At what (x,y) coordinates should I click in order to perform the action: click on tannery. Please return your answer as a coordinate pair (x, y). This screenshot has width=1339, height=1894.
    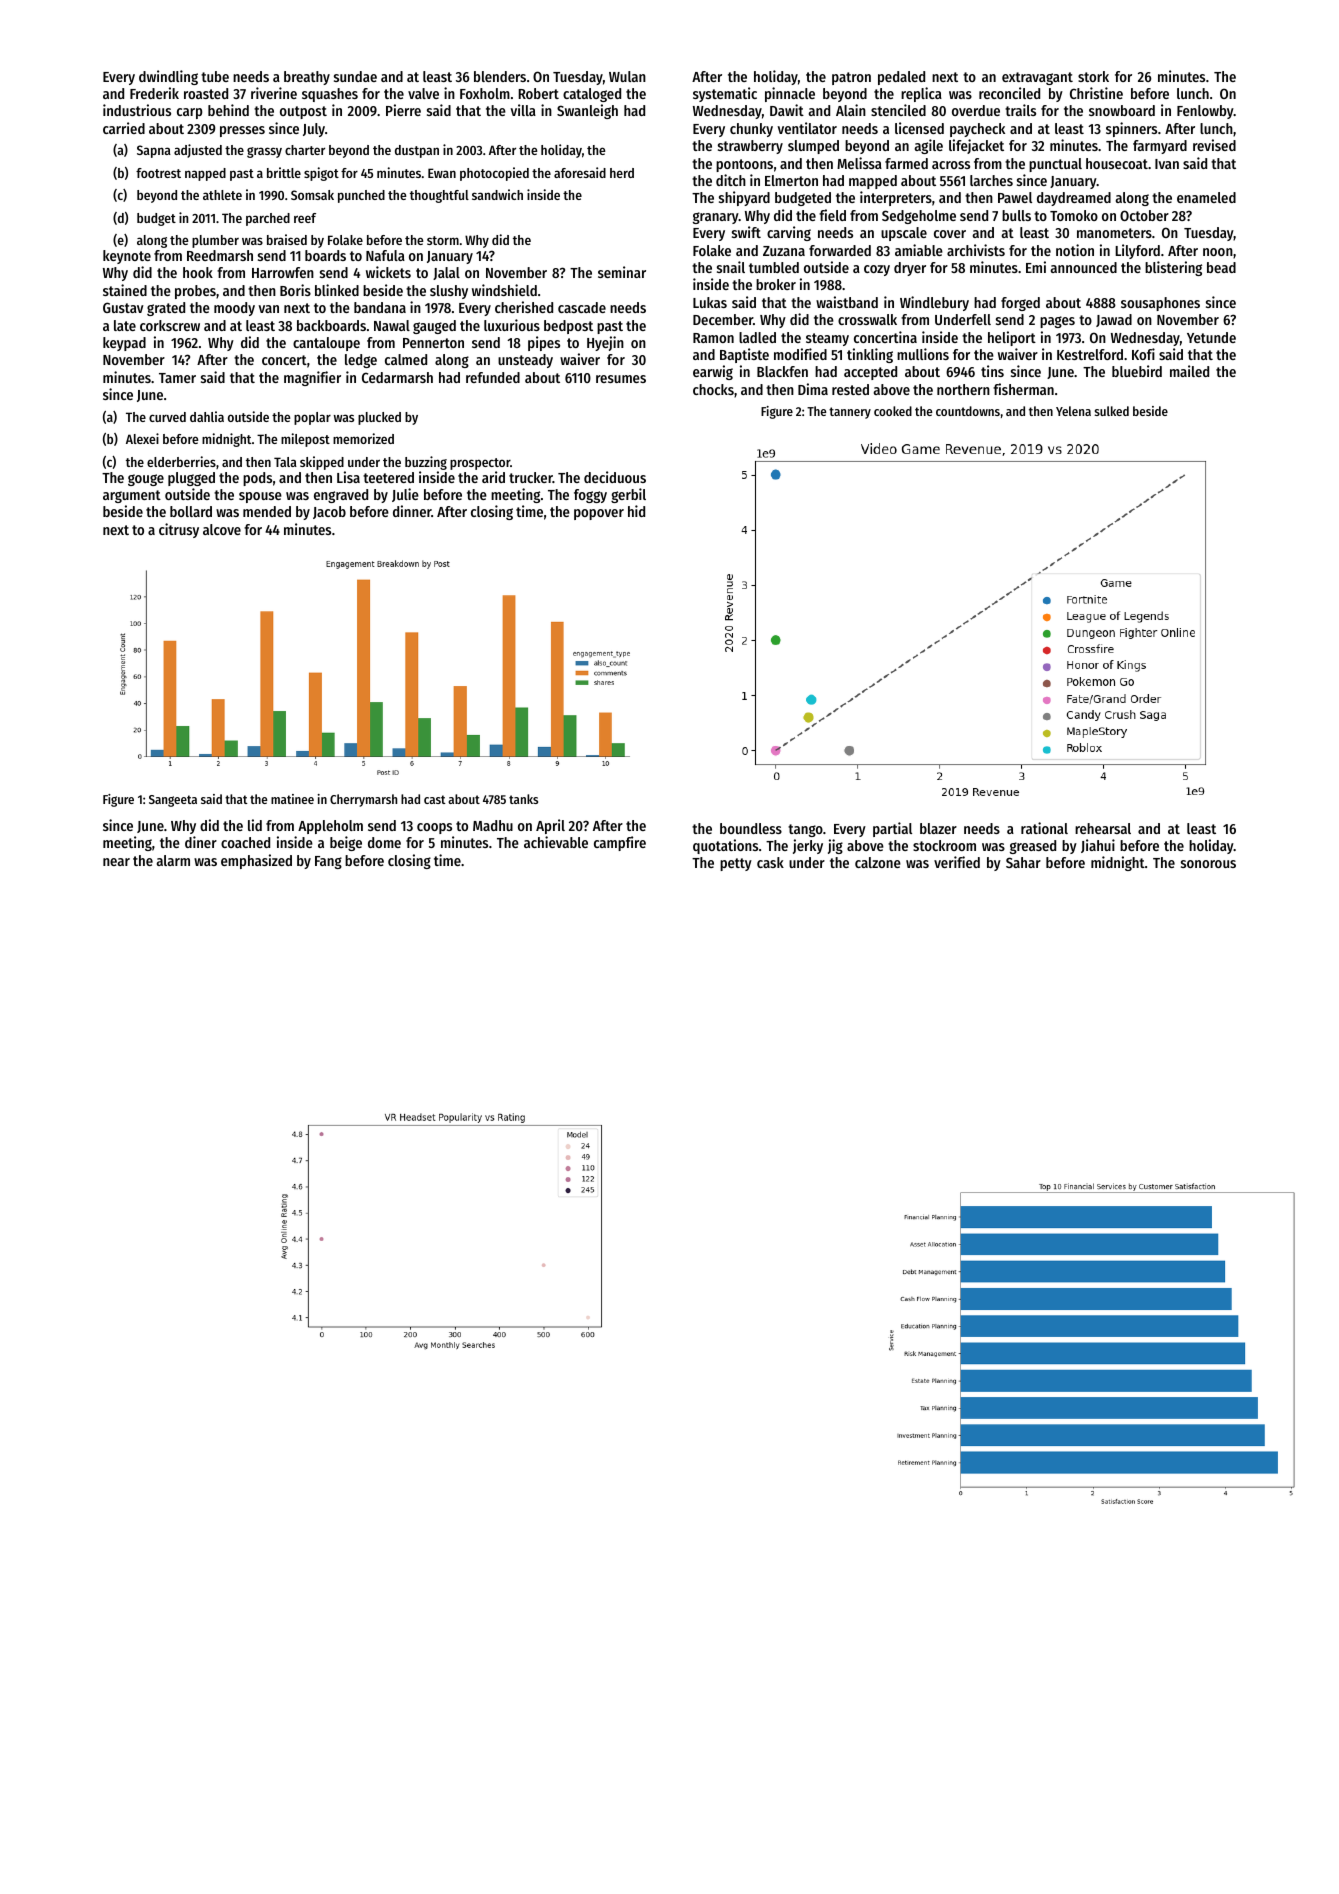
    Looking at the image, I should click on (850, 413).
